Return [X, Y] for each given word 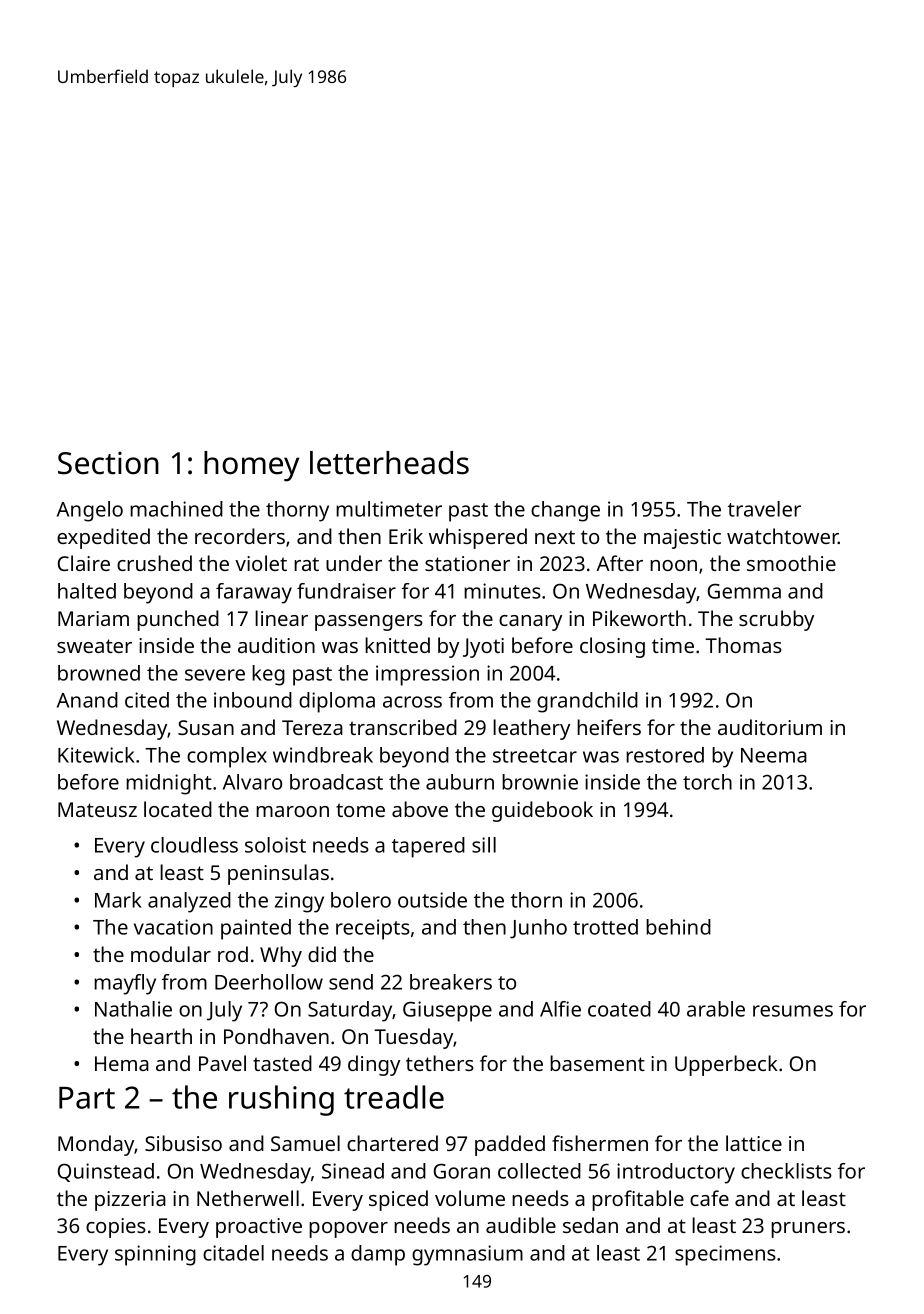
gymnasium [467, 1255]
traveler [764, 509]
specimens [725, 1255]
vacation [173, 927]
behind [678, 927]
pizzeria [130, 1201]
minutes [502, 591]
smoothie [791, 563]
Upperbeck [726, 1065]
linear [281, 618]
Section [108, 463]
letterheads [389, 463]
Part [87, 1098]
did [322, 954]
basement [597, 1063]
